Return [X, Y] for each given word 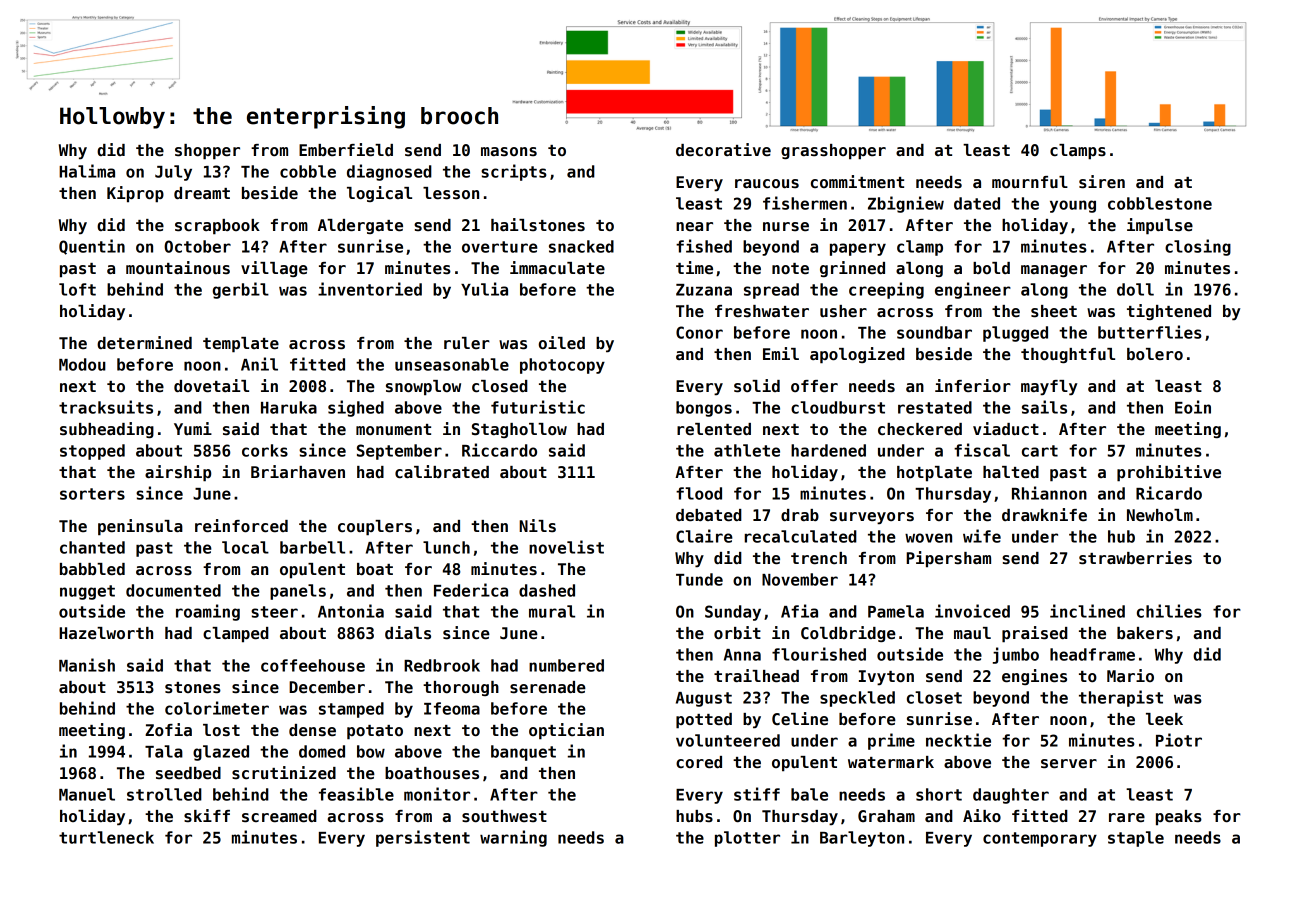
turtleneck [106, 837]
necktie [958, 740]
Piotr [1179, 740]
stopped [92, 452]
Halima [87, 171]
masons [509, 152]
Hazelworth [106, 633]
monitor [437, 794]
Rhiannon [1049, 493]
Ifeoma [452, 708]
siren [1102, 182]
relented [714, 429]
